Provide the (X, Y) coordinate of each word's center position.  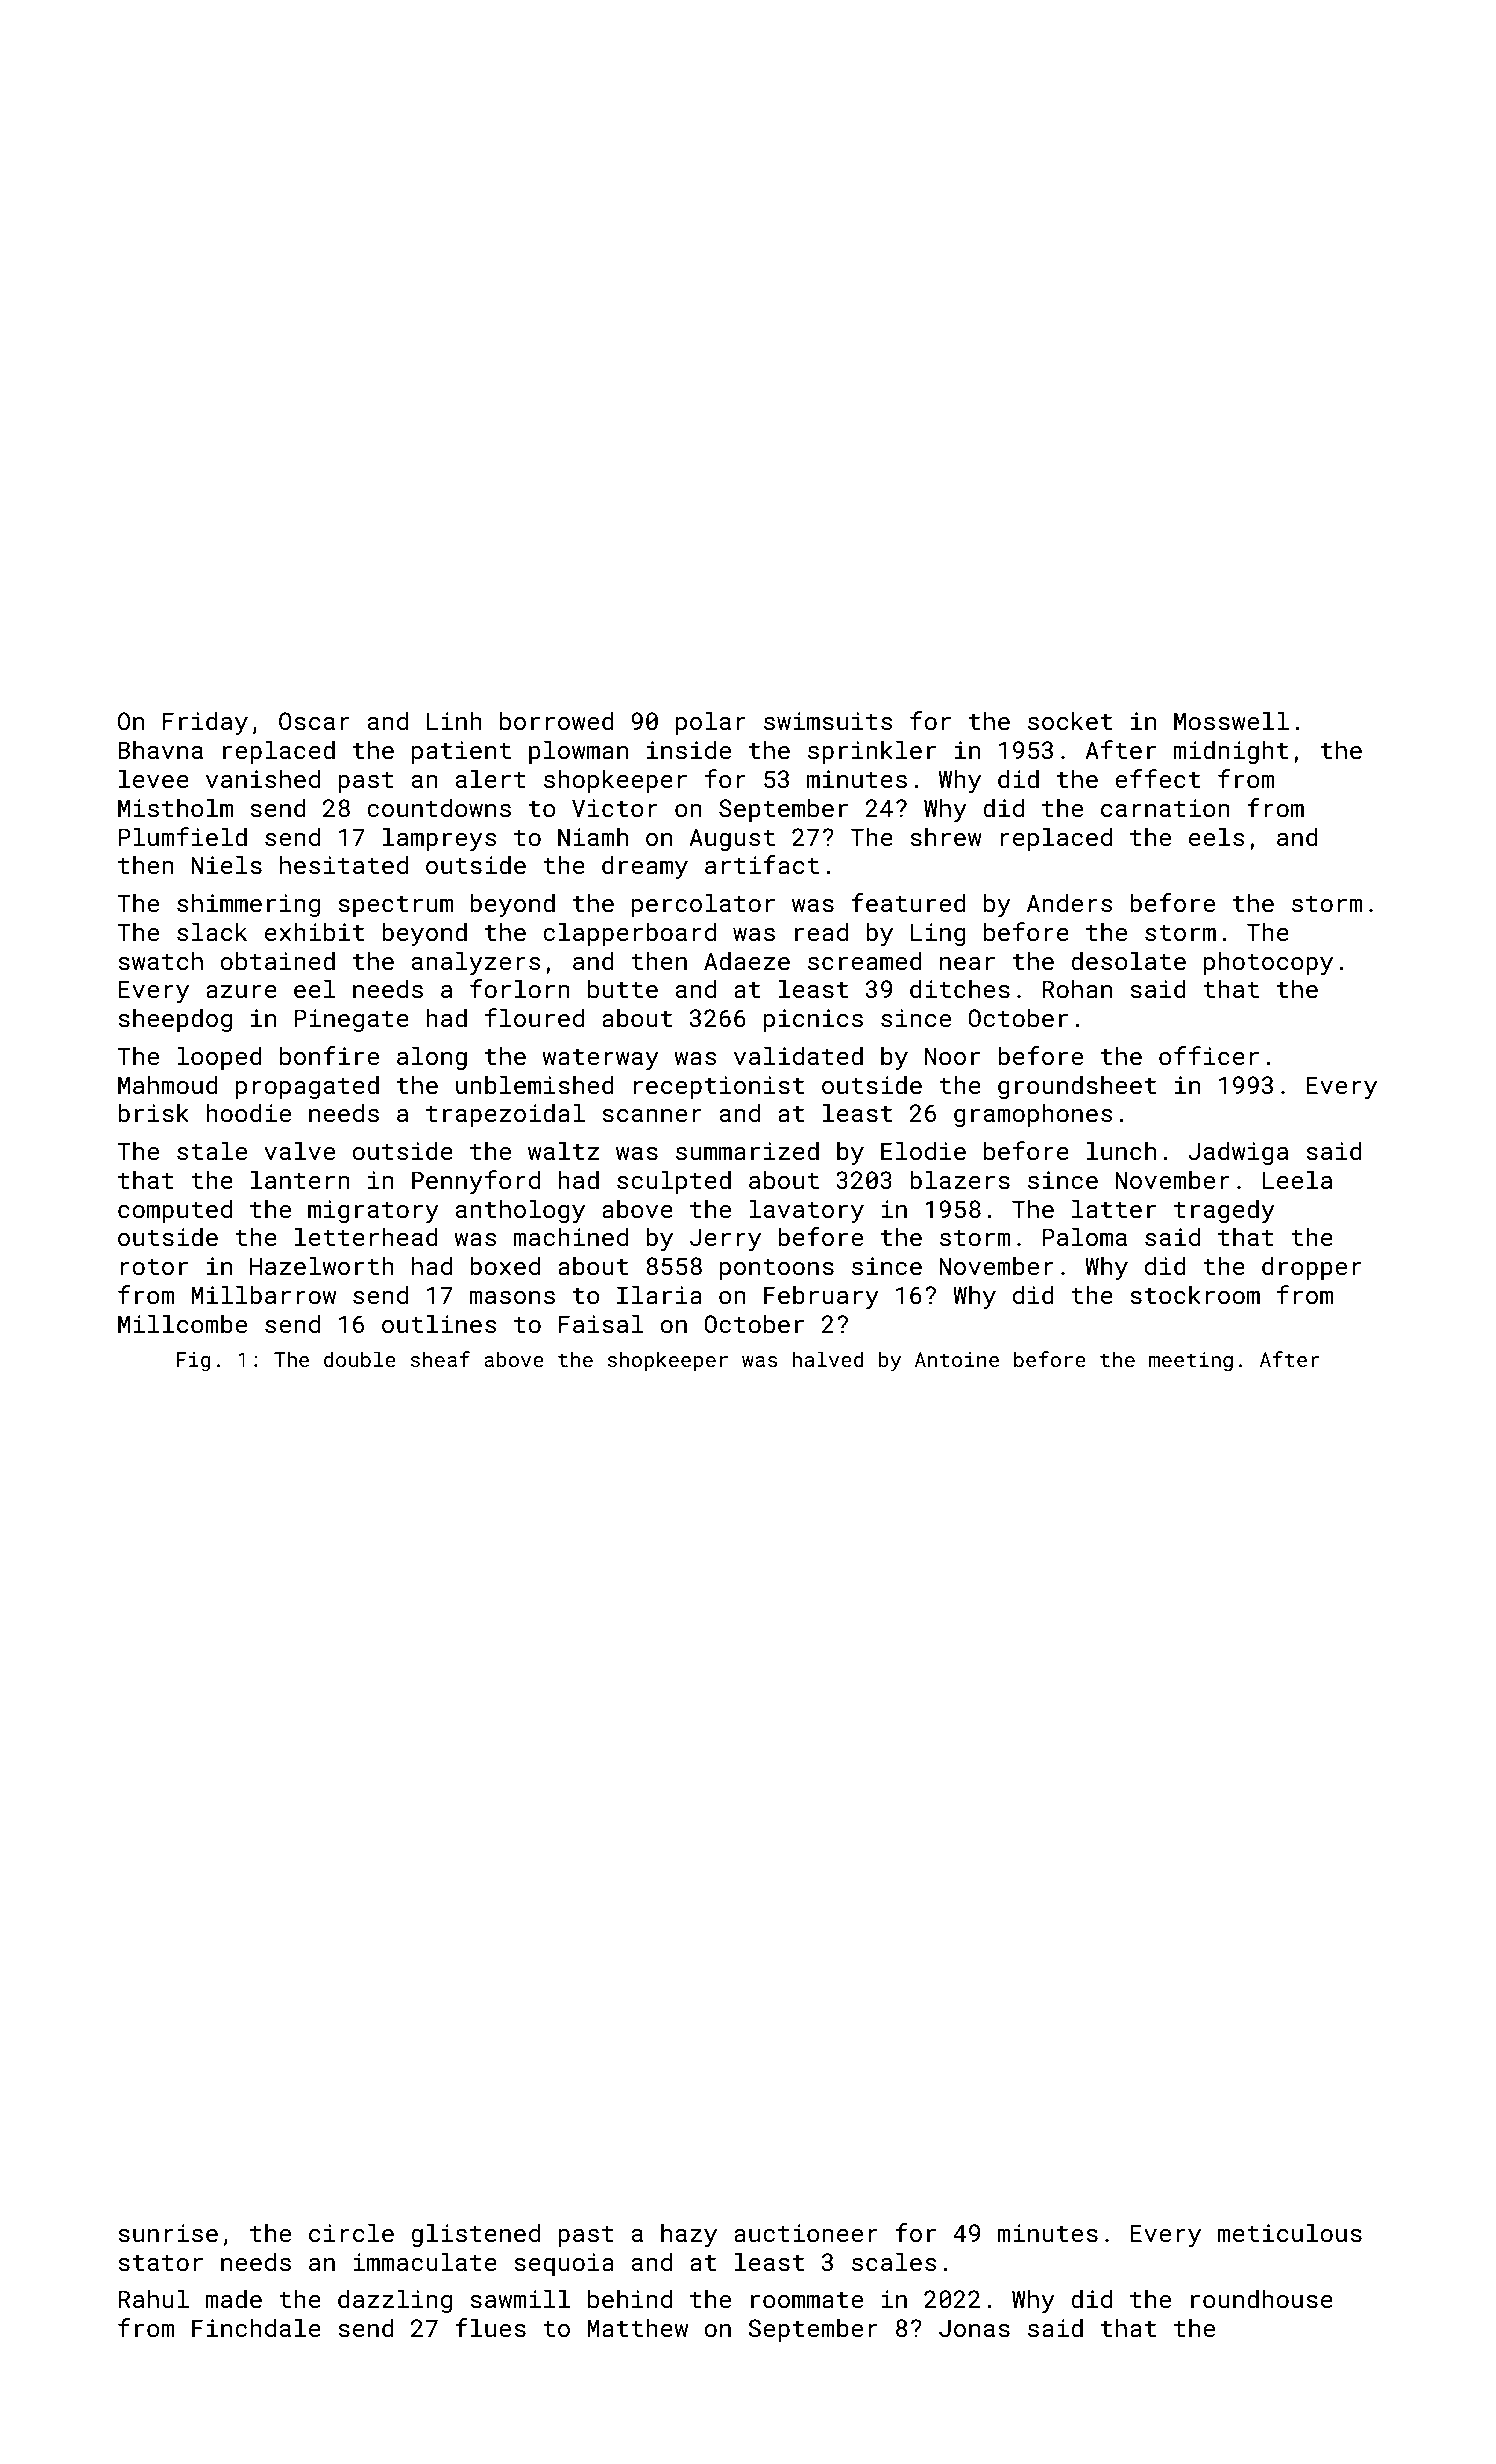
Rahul (153, 2298)
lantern (300, 1179)
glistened (475, 2235)
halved (828, 1359)
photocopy (1268, 963)
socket (1070, 720)
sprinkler (872, 752)
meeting (1191, 1361)
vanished (263, 778)
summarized (747, 1150)
